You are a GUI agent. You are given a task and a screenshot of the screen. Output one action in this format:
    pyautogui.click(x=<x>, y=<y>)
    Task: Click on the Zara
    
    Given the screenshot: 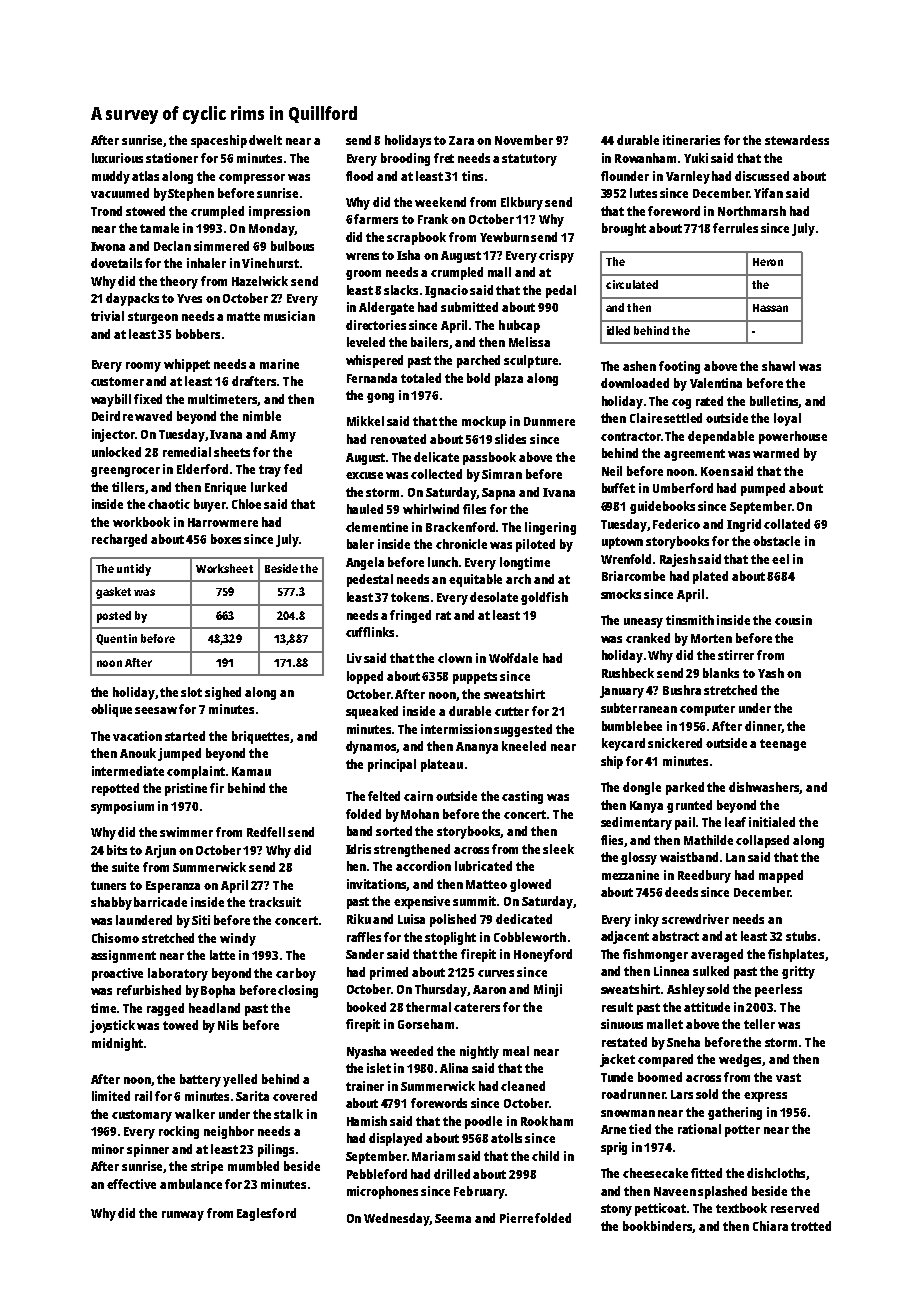 What is the action you would take?
    pyautogui.click(x=461, y=140)
